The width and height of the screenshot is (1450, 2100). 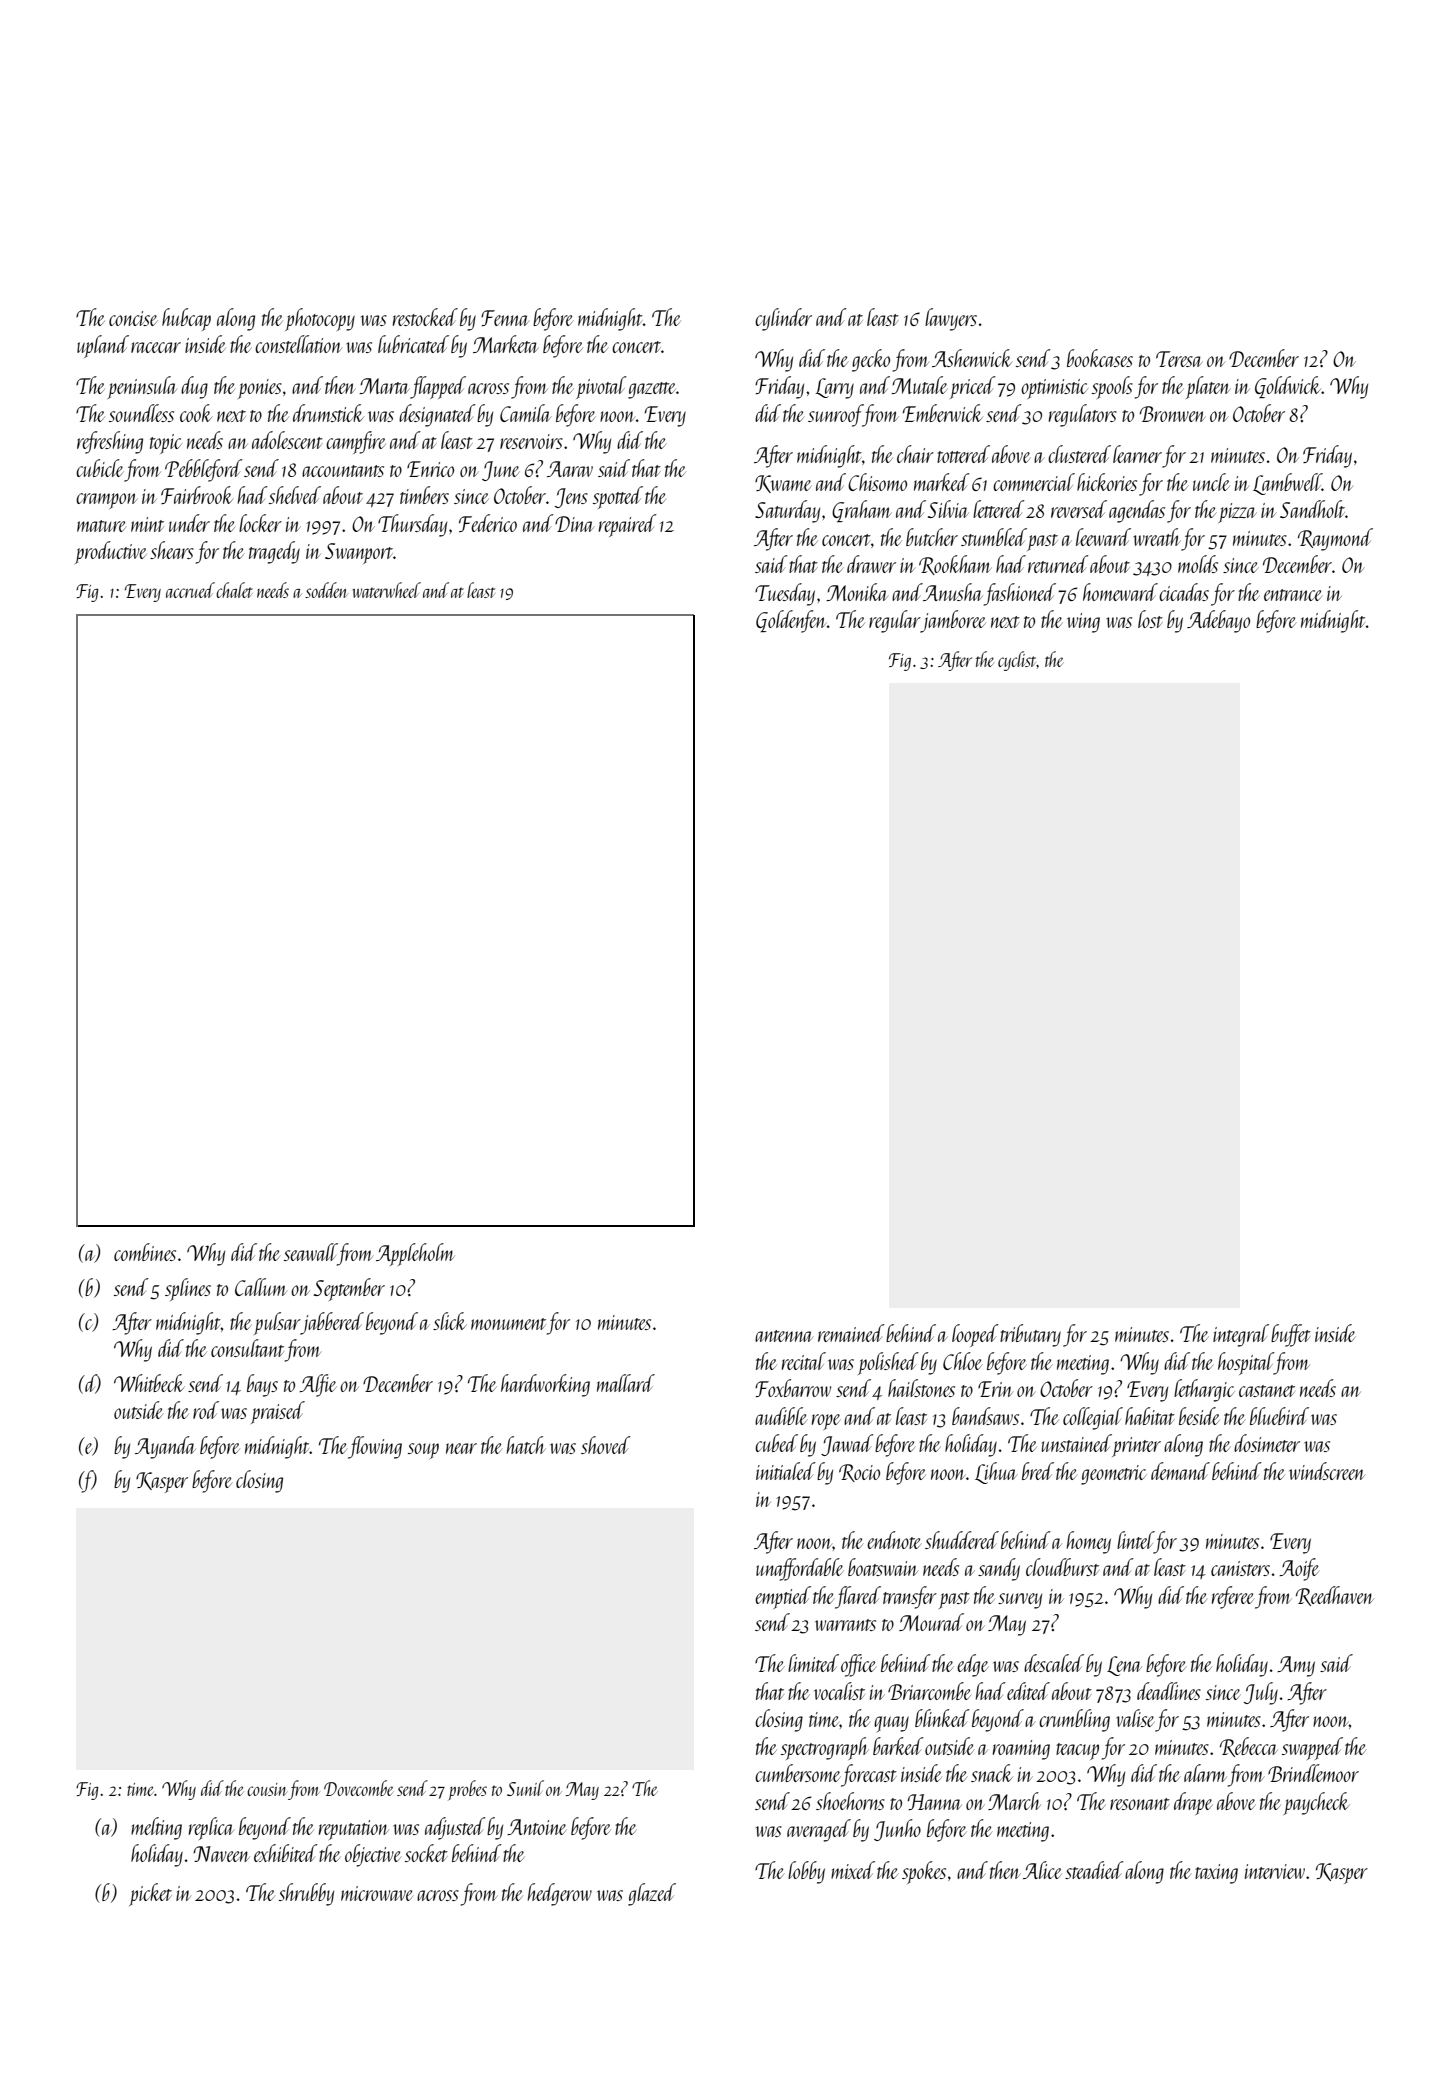 I want to click on Fenna, so click(x=505, y=318).
